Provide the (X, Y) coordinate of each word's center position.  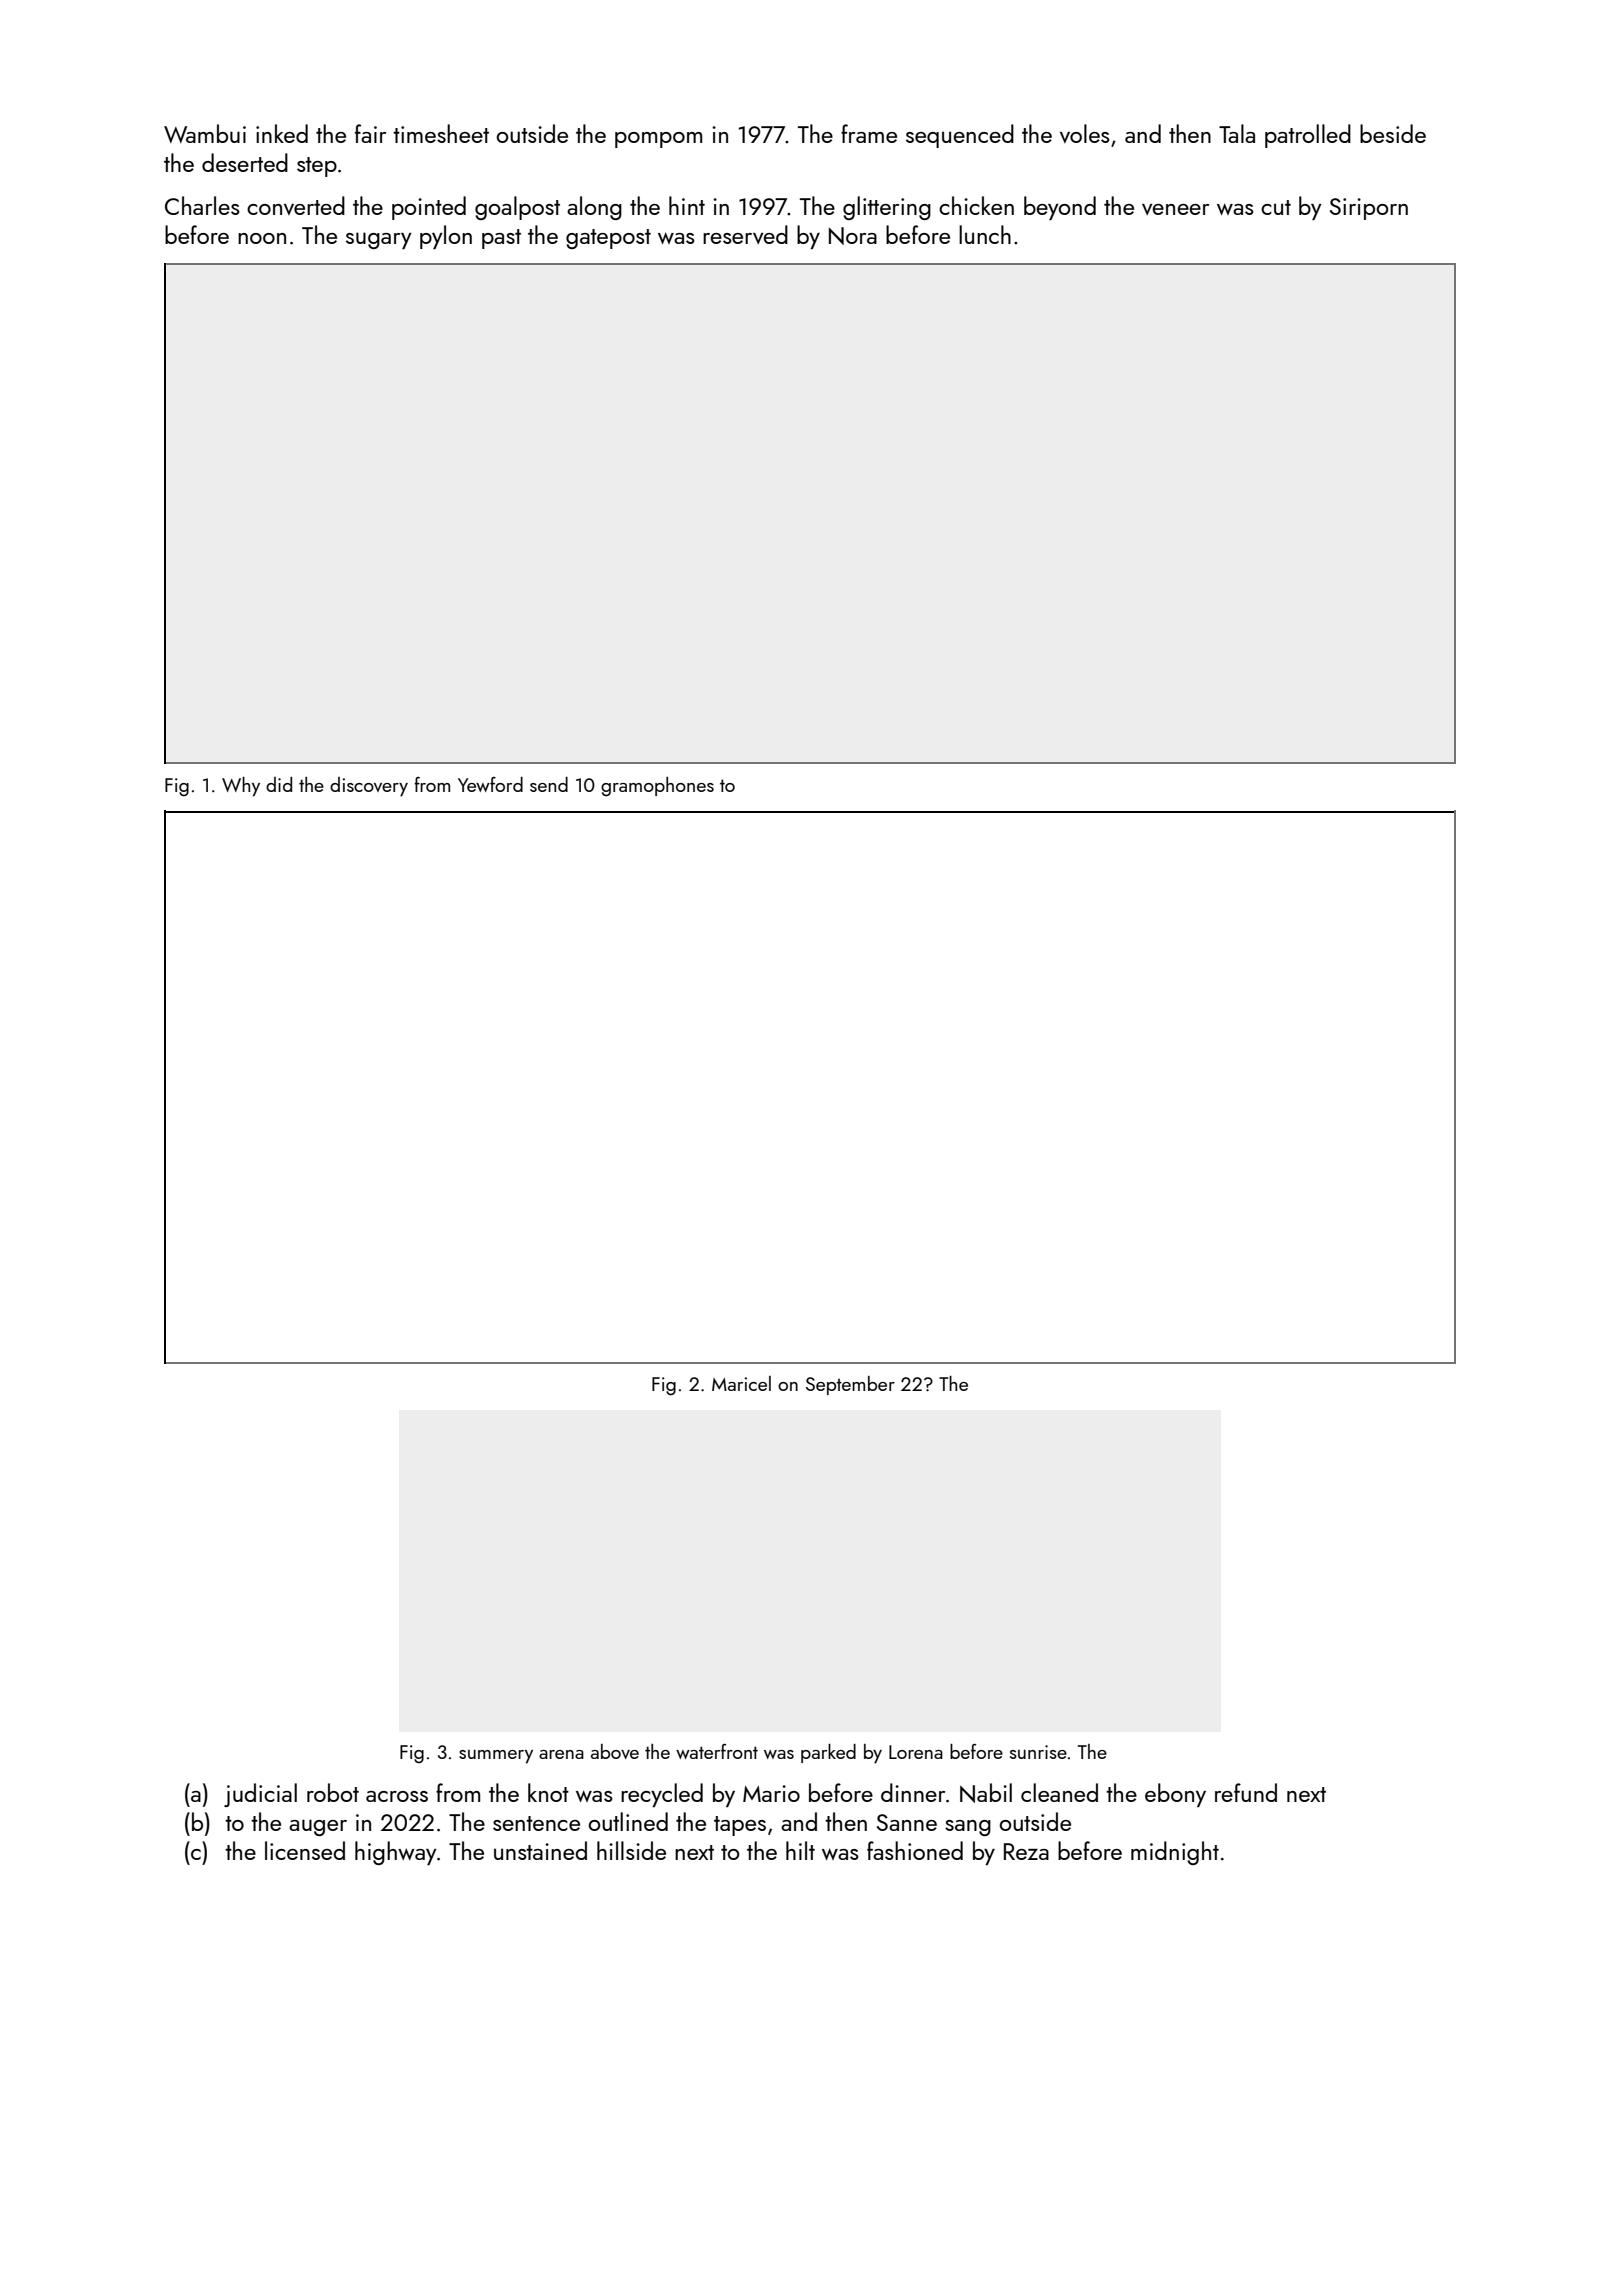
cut (1276, 207)
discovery (369, 787)
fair (370, 133)
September (850, 1385)
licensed (305, 1850)
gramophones (657, 787)
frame (869, 133)
